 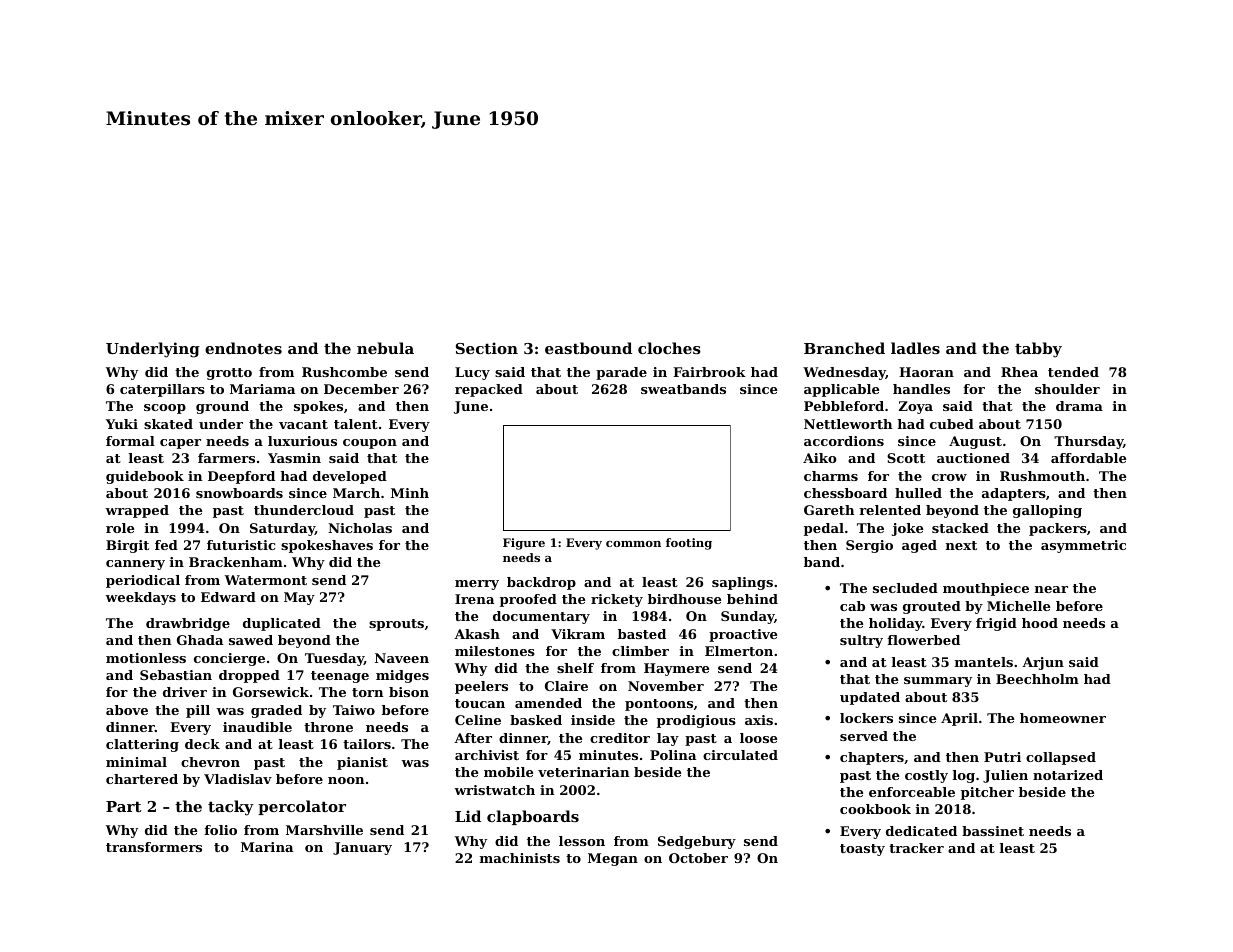 What do you see at coordinates (410, 493) in the page?
I see `Minh` at bounding box center [410, 493].
